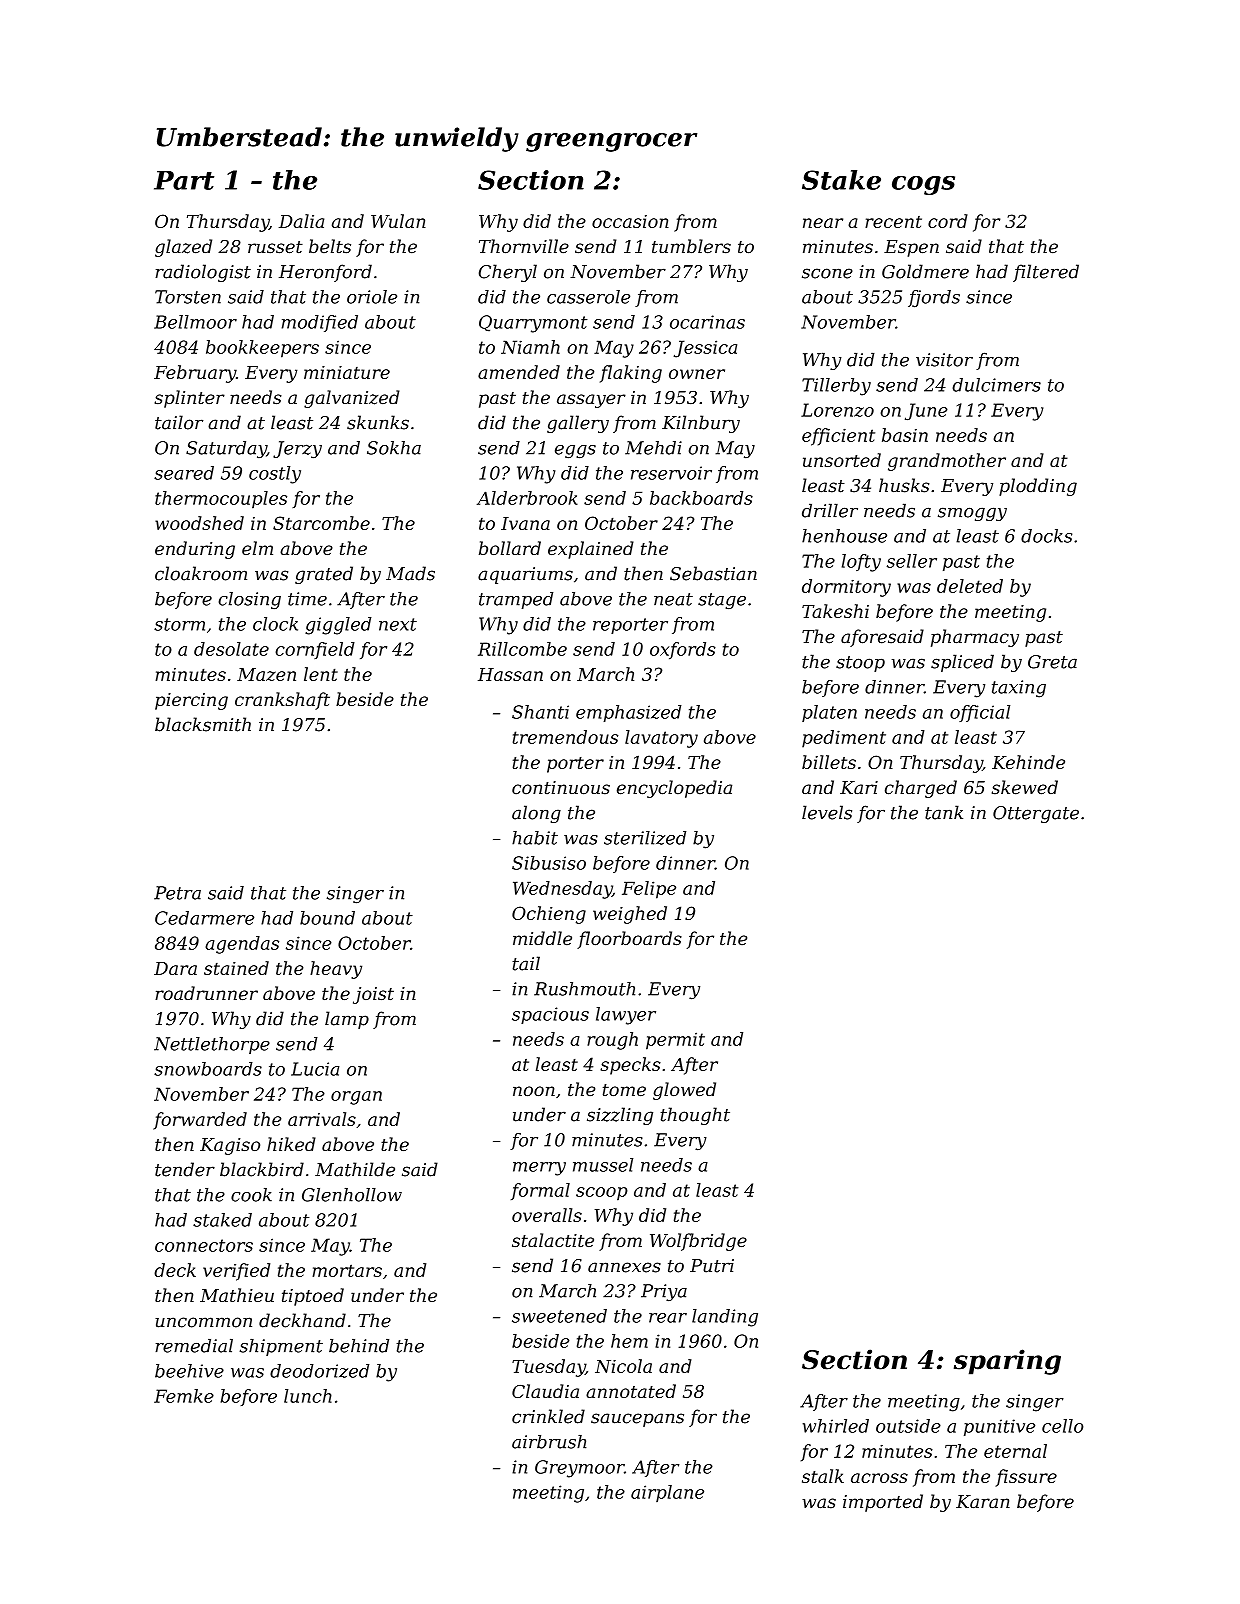 This screenshot has width=1240, height=1604. I want to click on stained, so click(236, 968).
